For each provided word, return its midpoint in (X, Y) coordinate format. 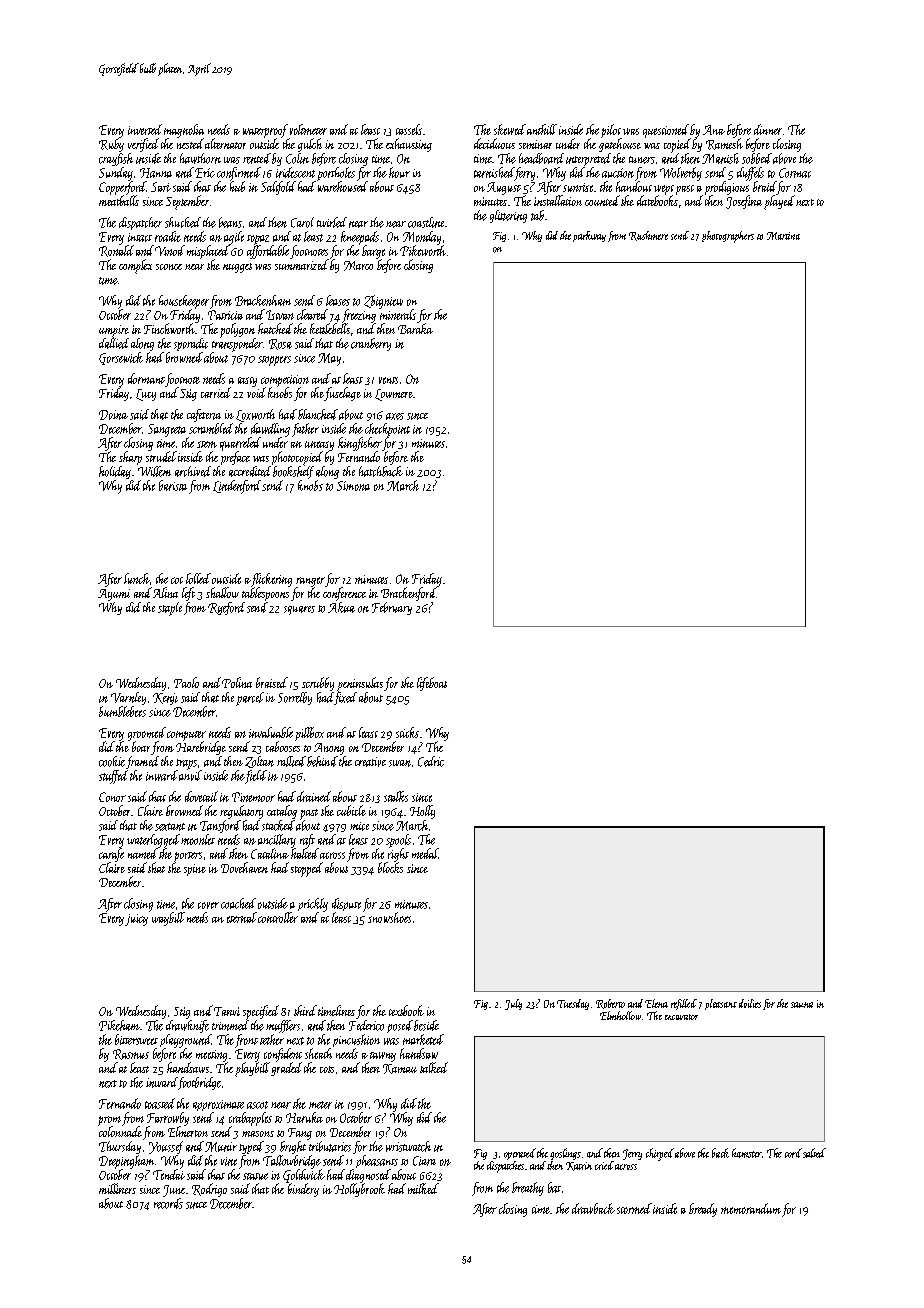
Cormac (795, 173)
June (174, 1191)
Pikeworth (423, 250)
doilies (750, 1003)
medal (425, 853)
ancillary (277, 841)
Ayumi (114, 595)
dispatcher (140, 223)
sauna (802, 1005)
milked (423, 1188)
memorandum (751, 1208)
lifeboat (432, 684)
